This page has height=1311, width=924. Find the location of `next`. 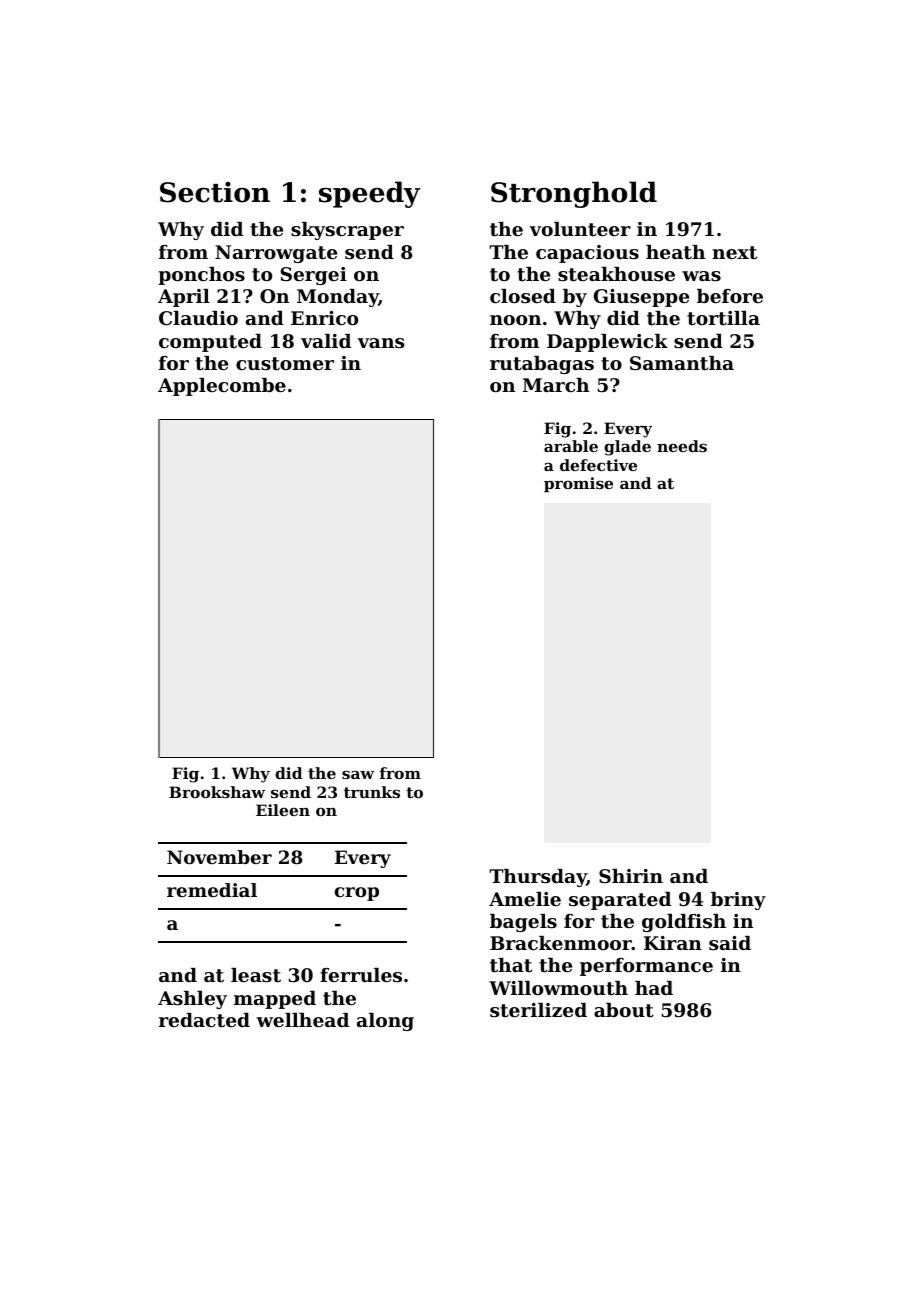

next is located at coordinates (734, 252).
